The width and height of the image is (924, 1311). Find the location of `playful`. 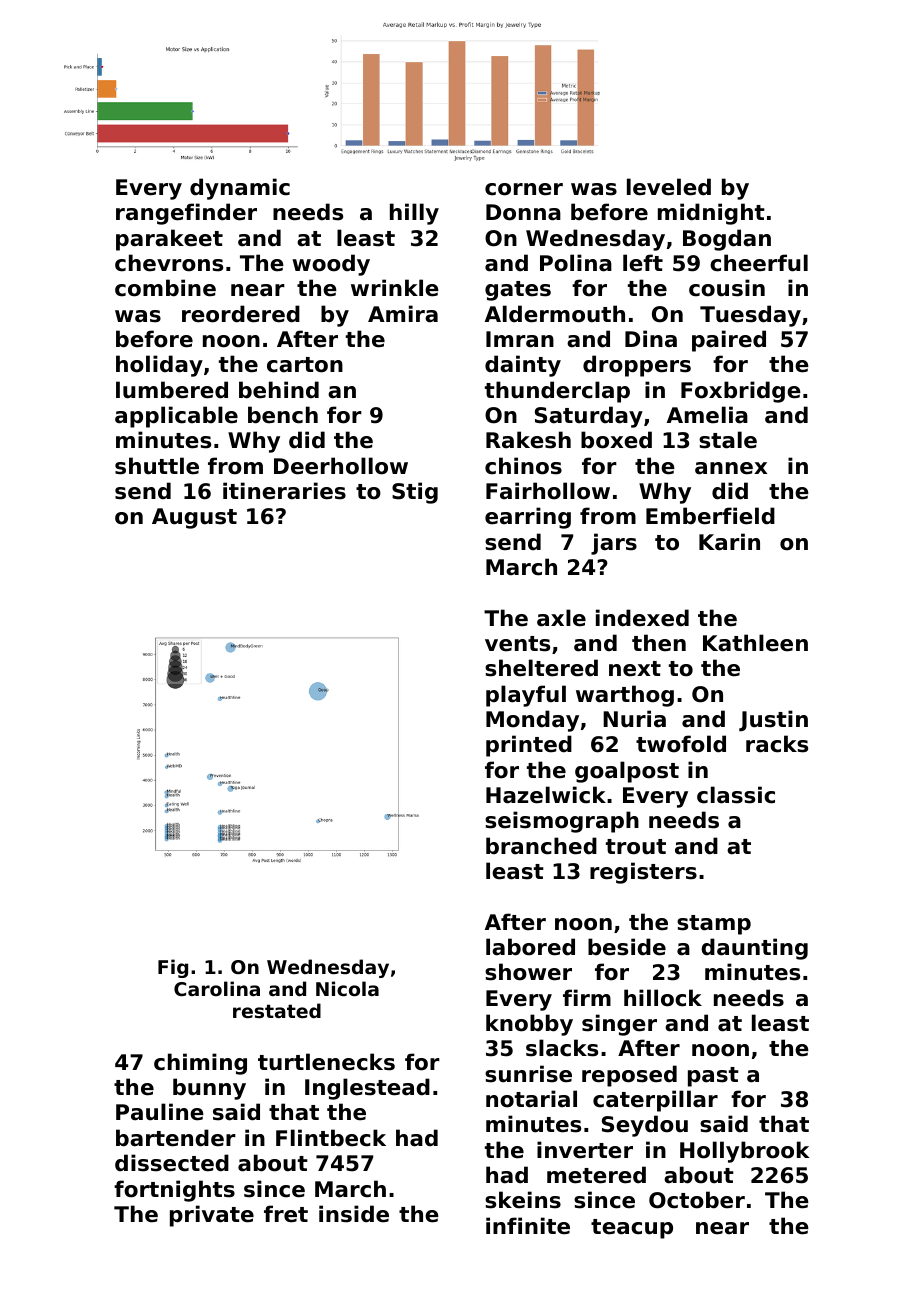

playful is located at coordinates (526, 696).
